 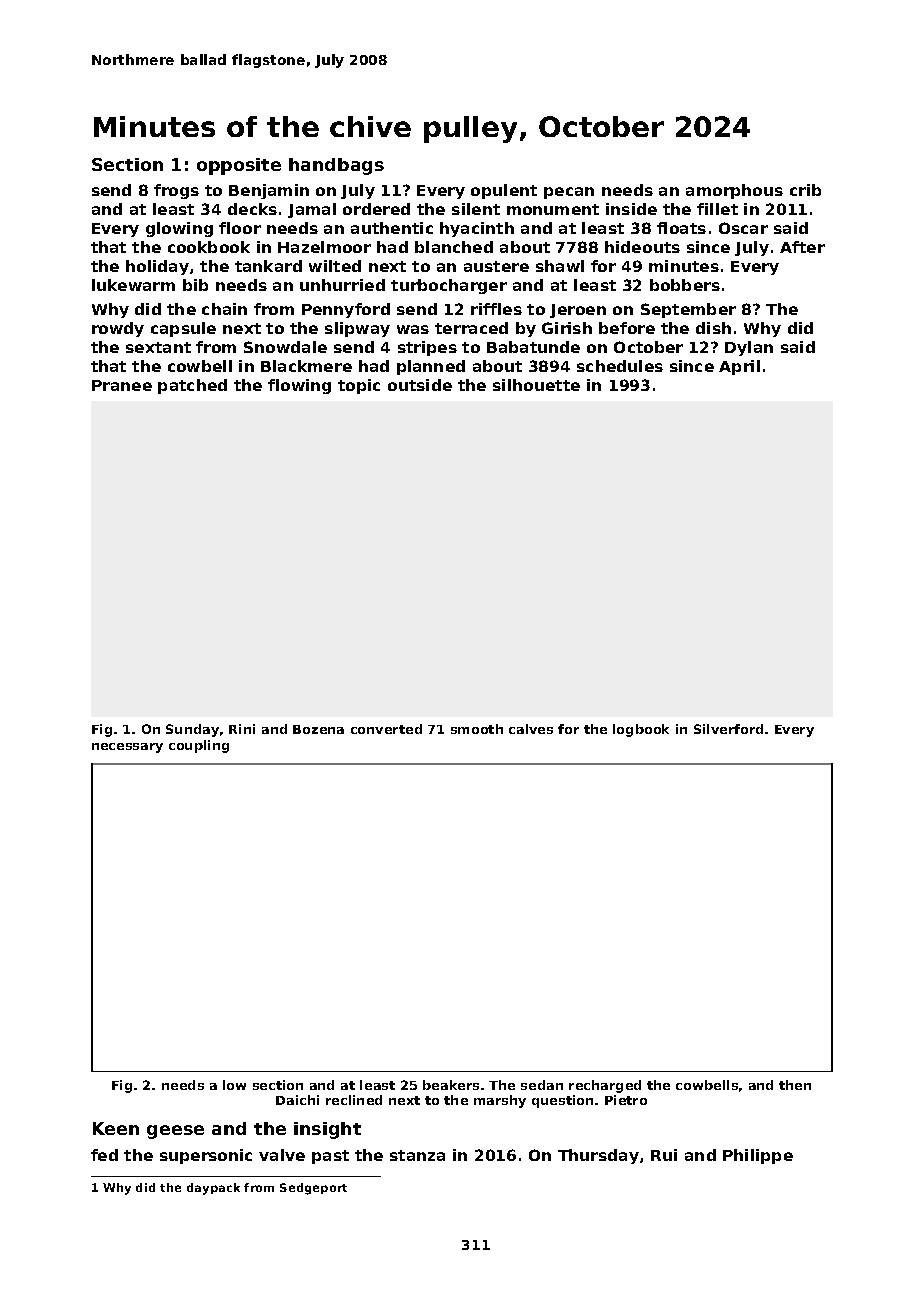 I want to click on After, so click(x=802, y=247).
